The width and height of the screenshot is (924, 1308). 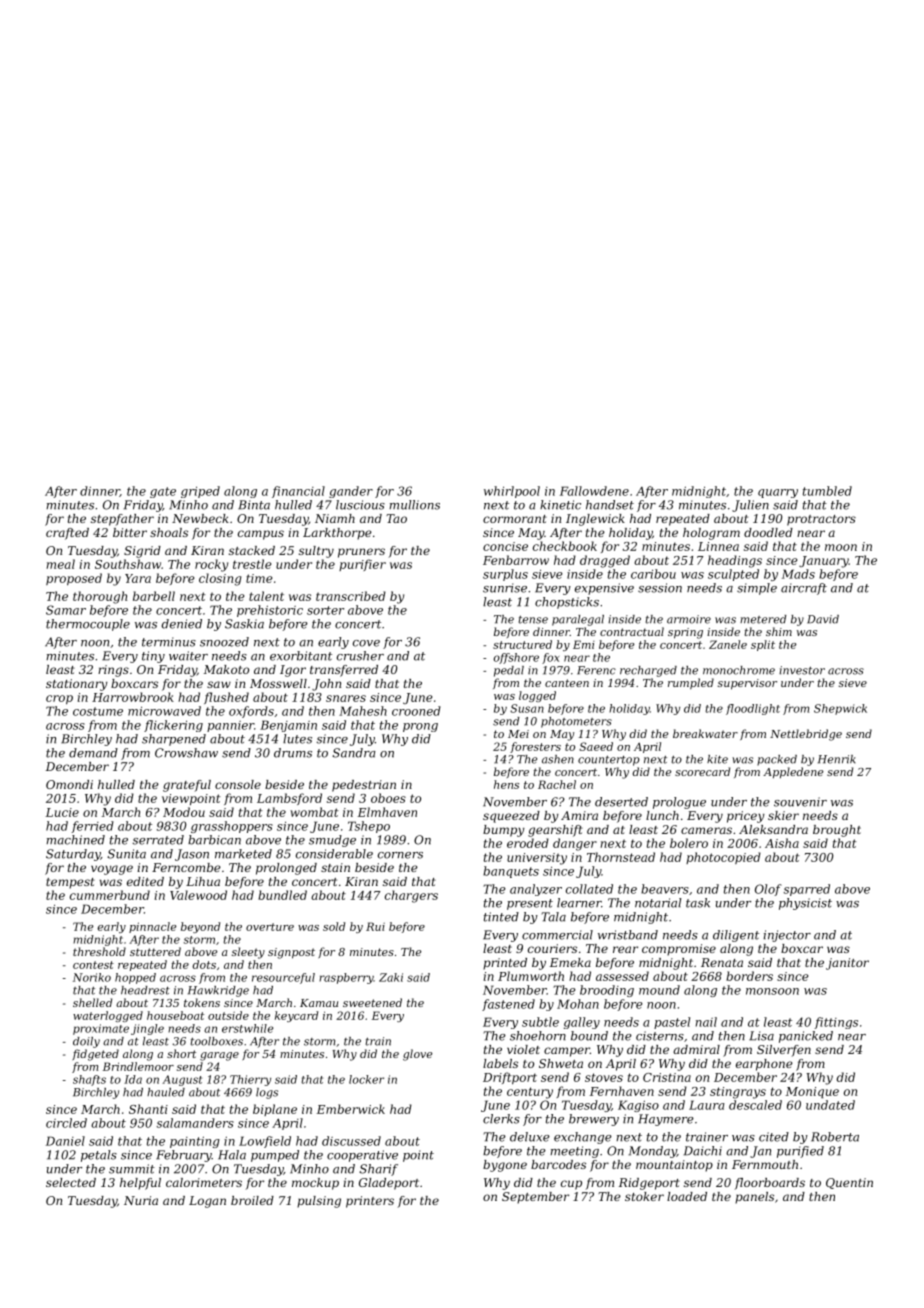 I want to click on breakwater, so click(x=705, y=733).
